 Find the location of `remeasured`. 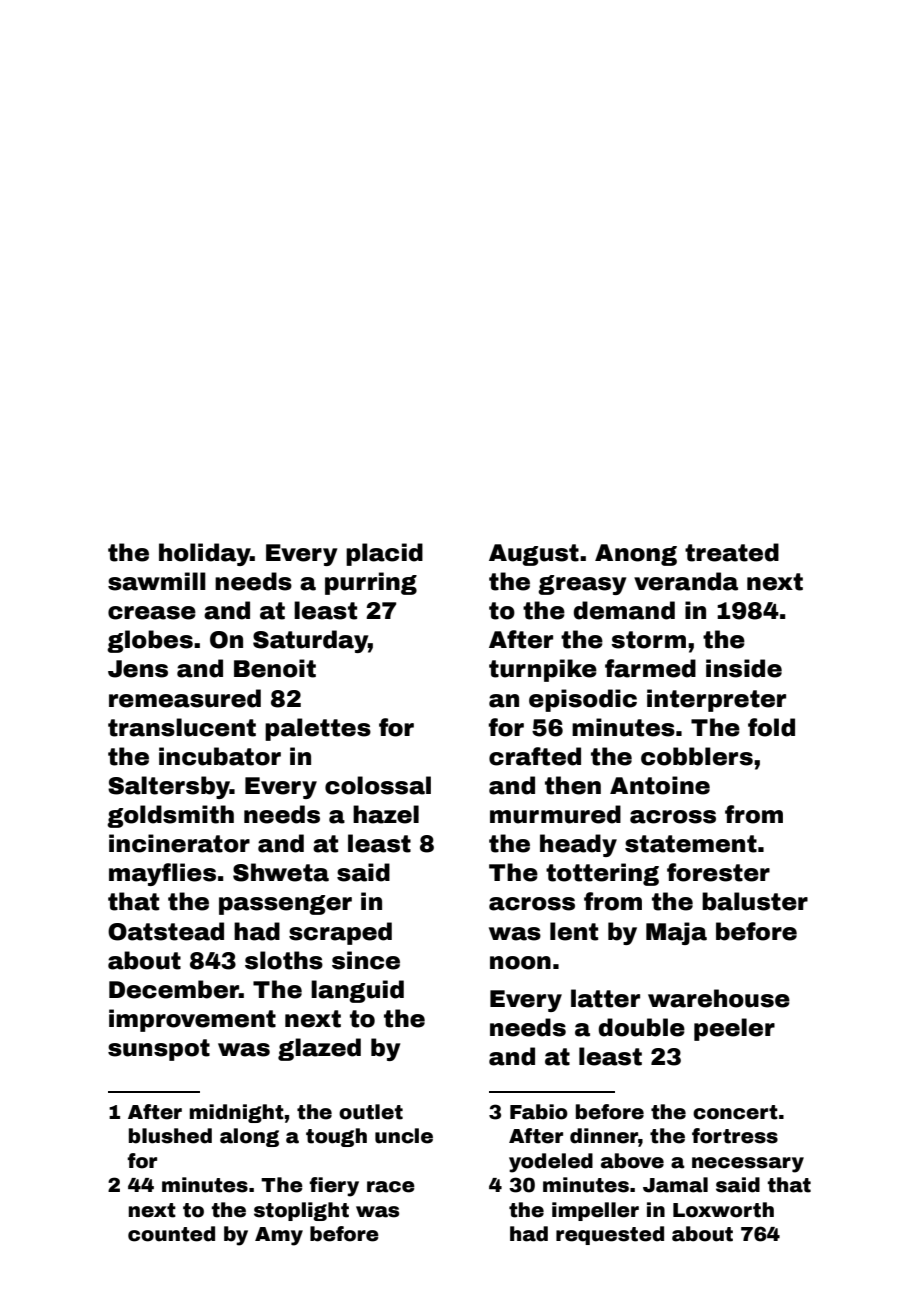

remeasured is located at coordinates (185, 698).
